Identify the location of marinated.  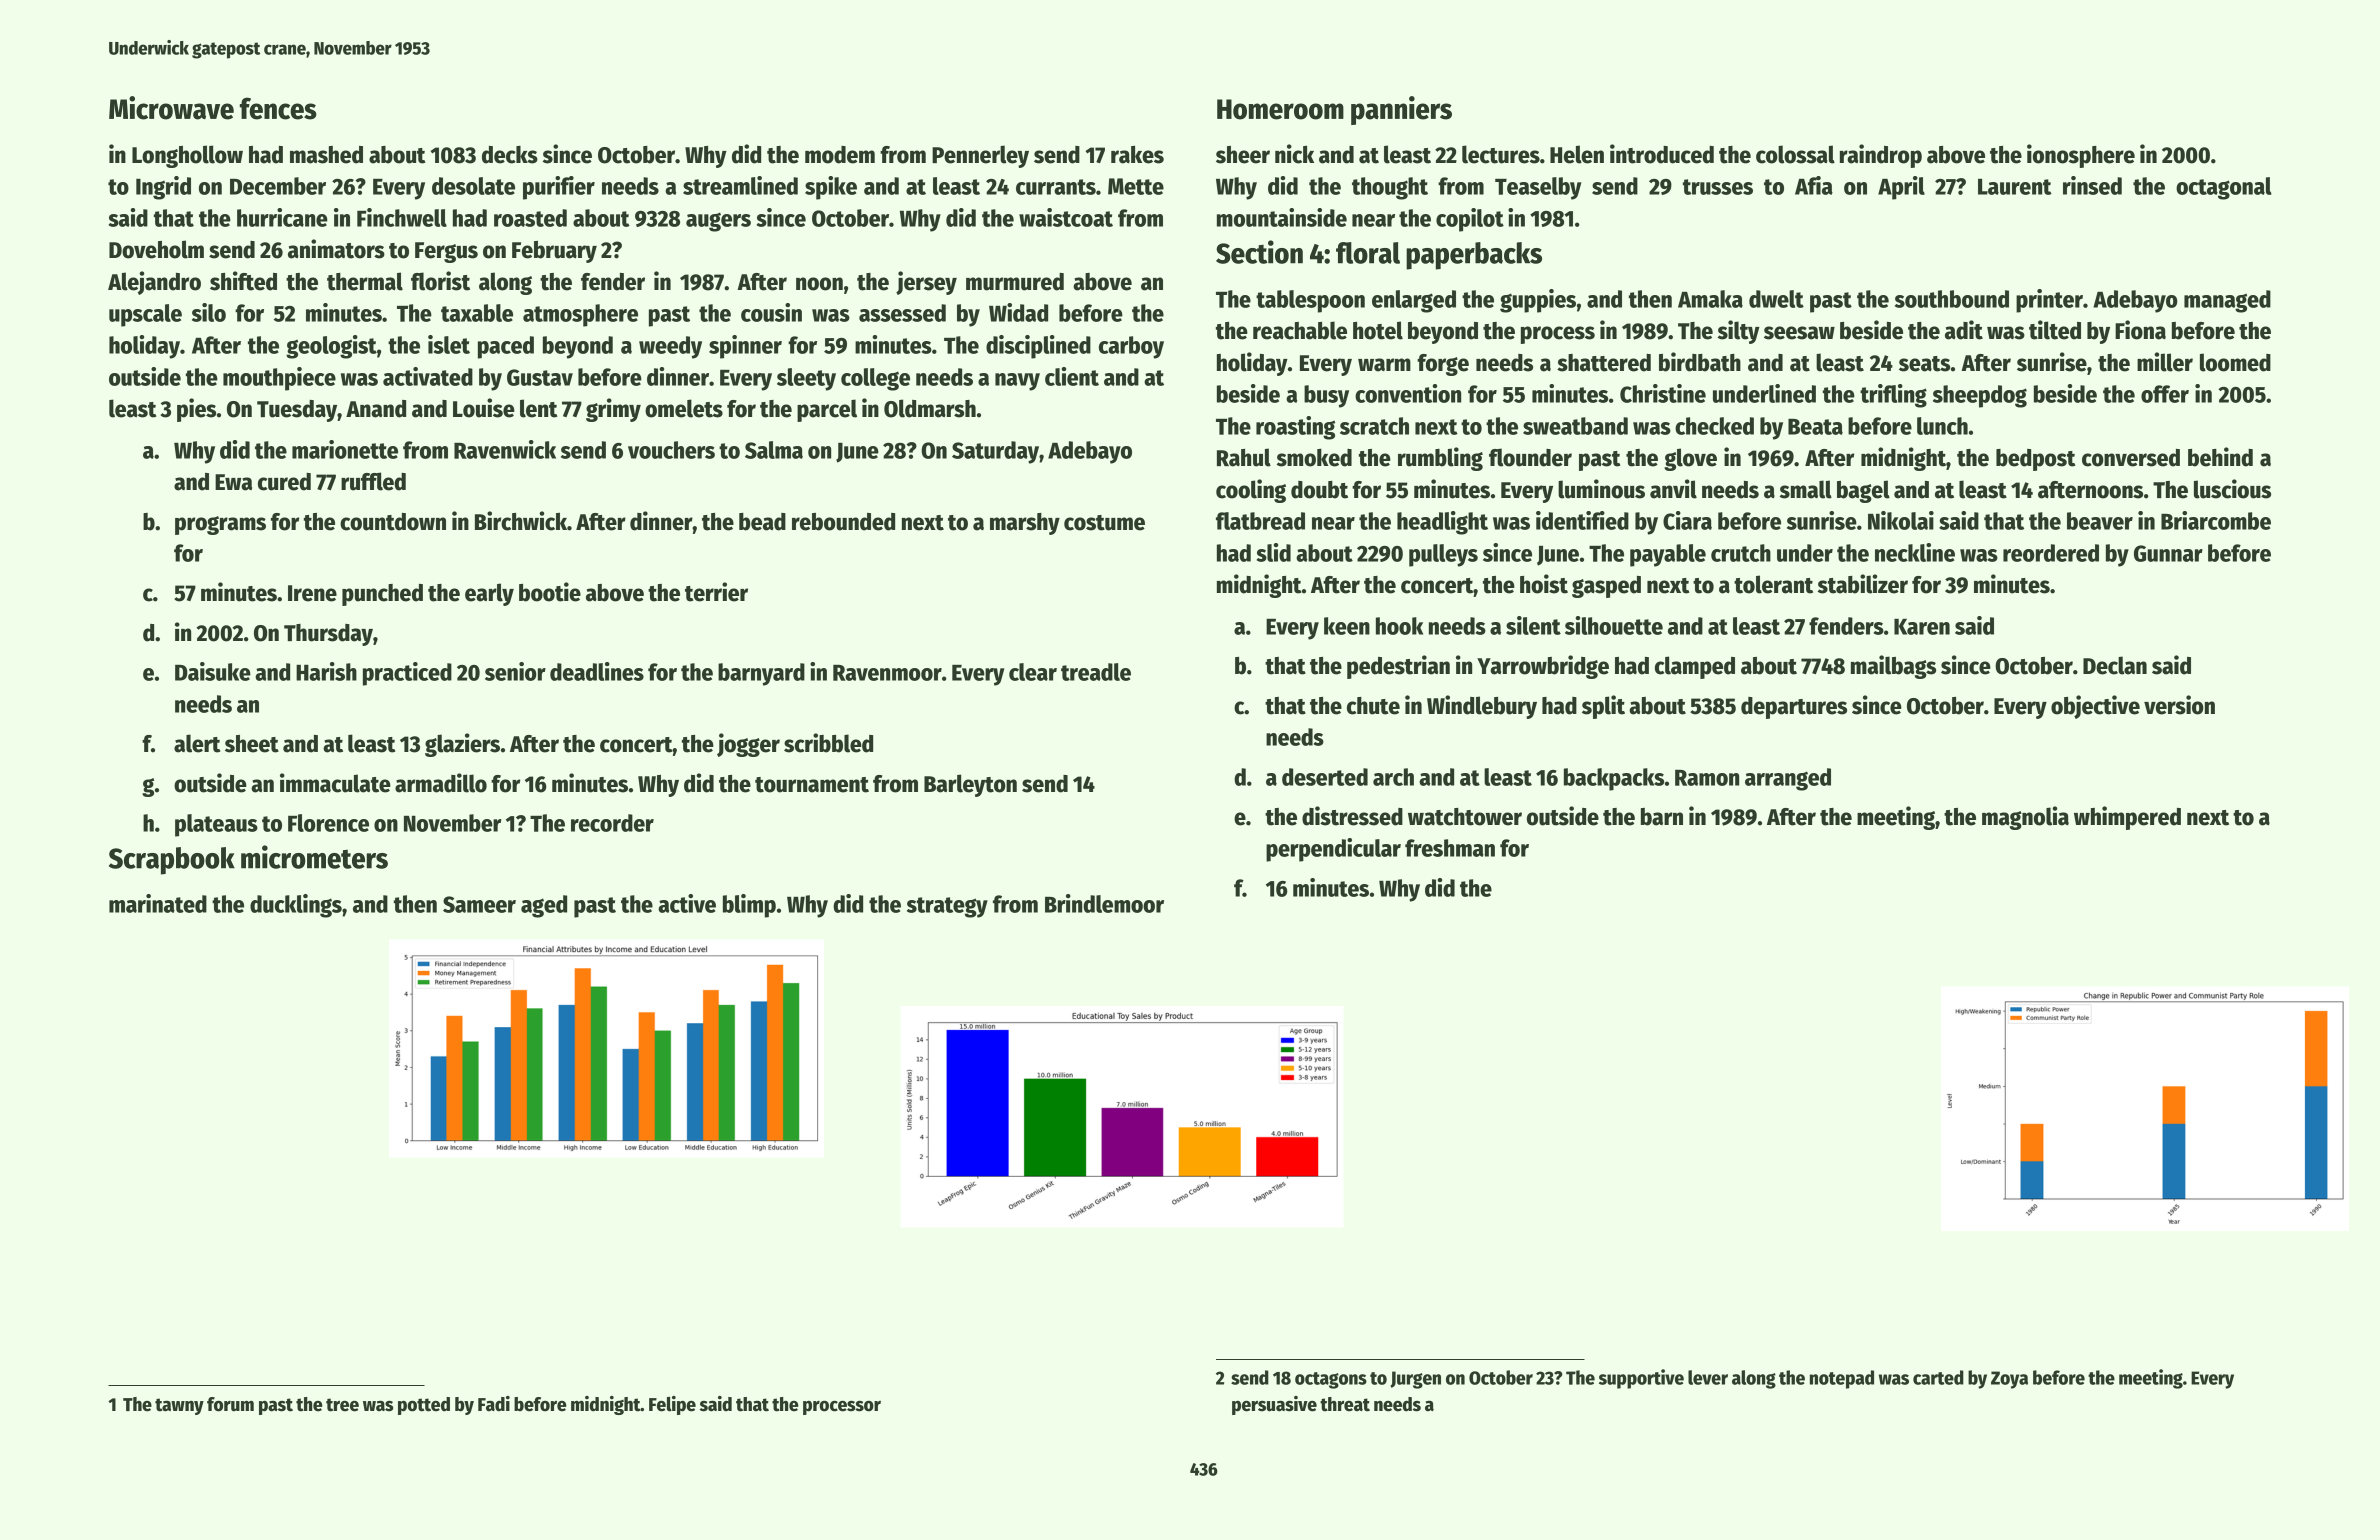
(158, 903).
